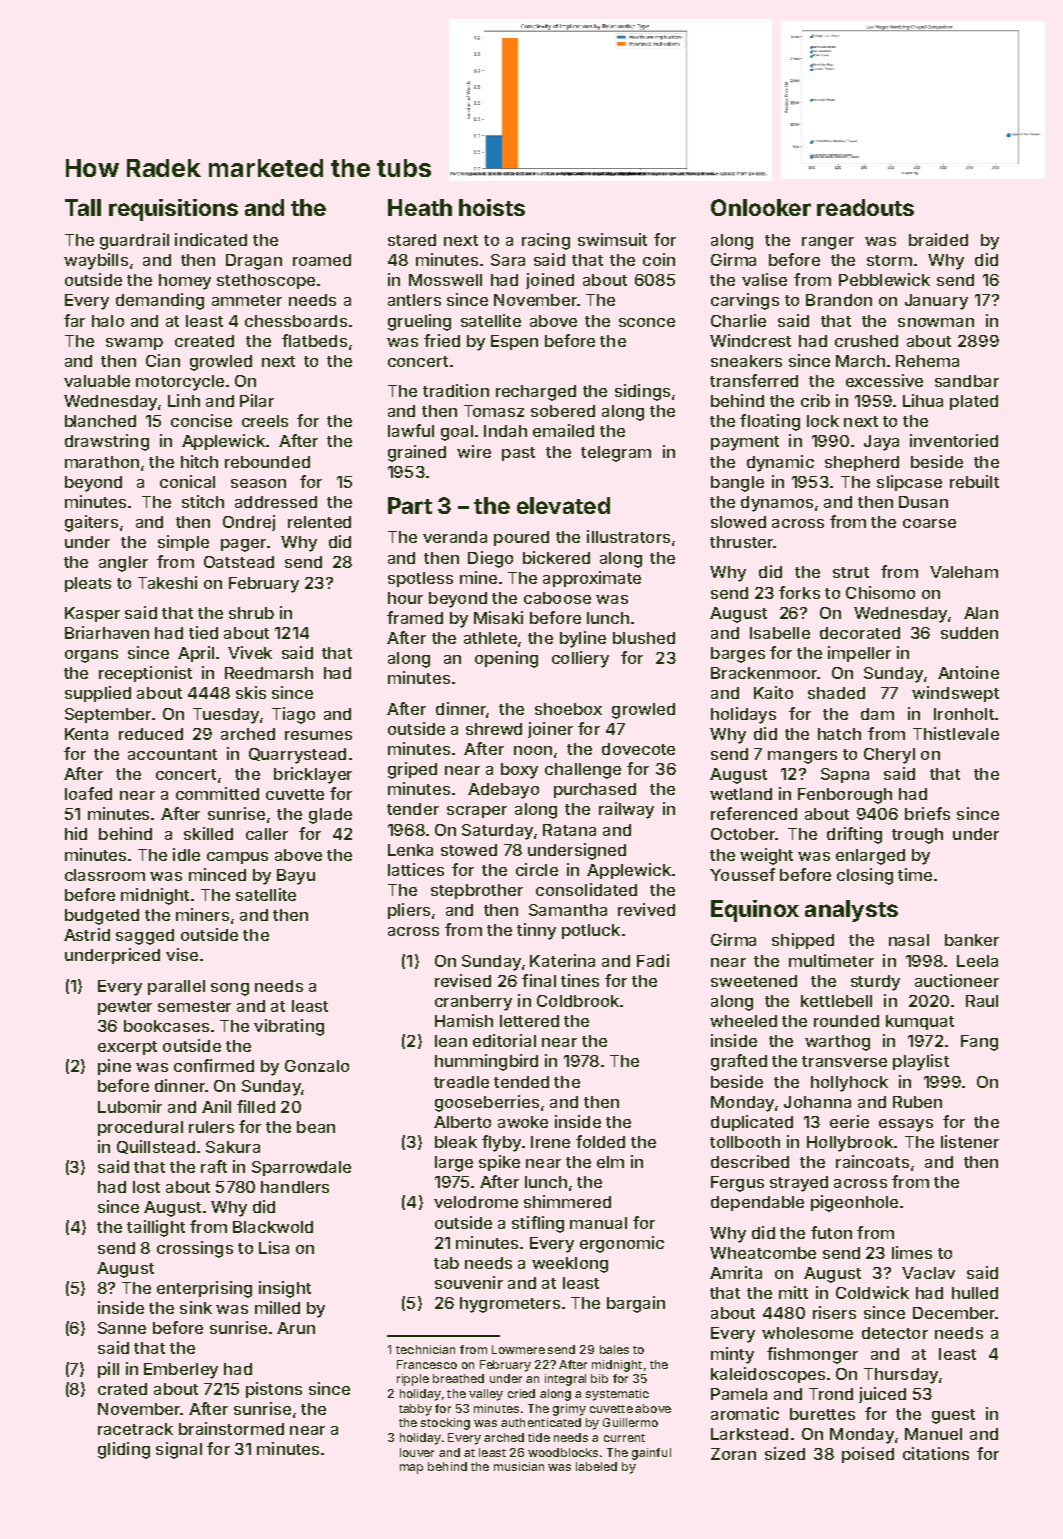  I want to click on tollbooth, so click(745, 1142).
